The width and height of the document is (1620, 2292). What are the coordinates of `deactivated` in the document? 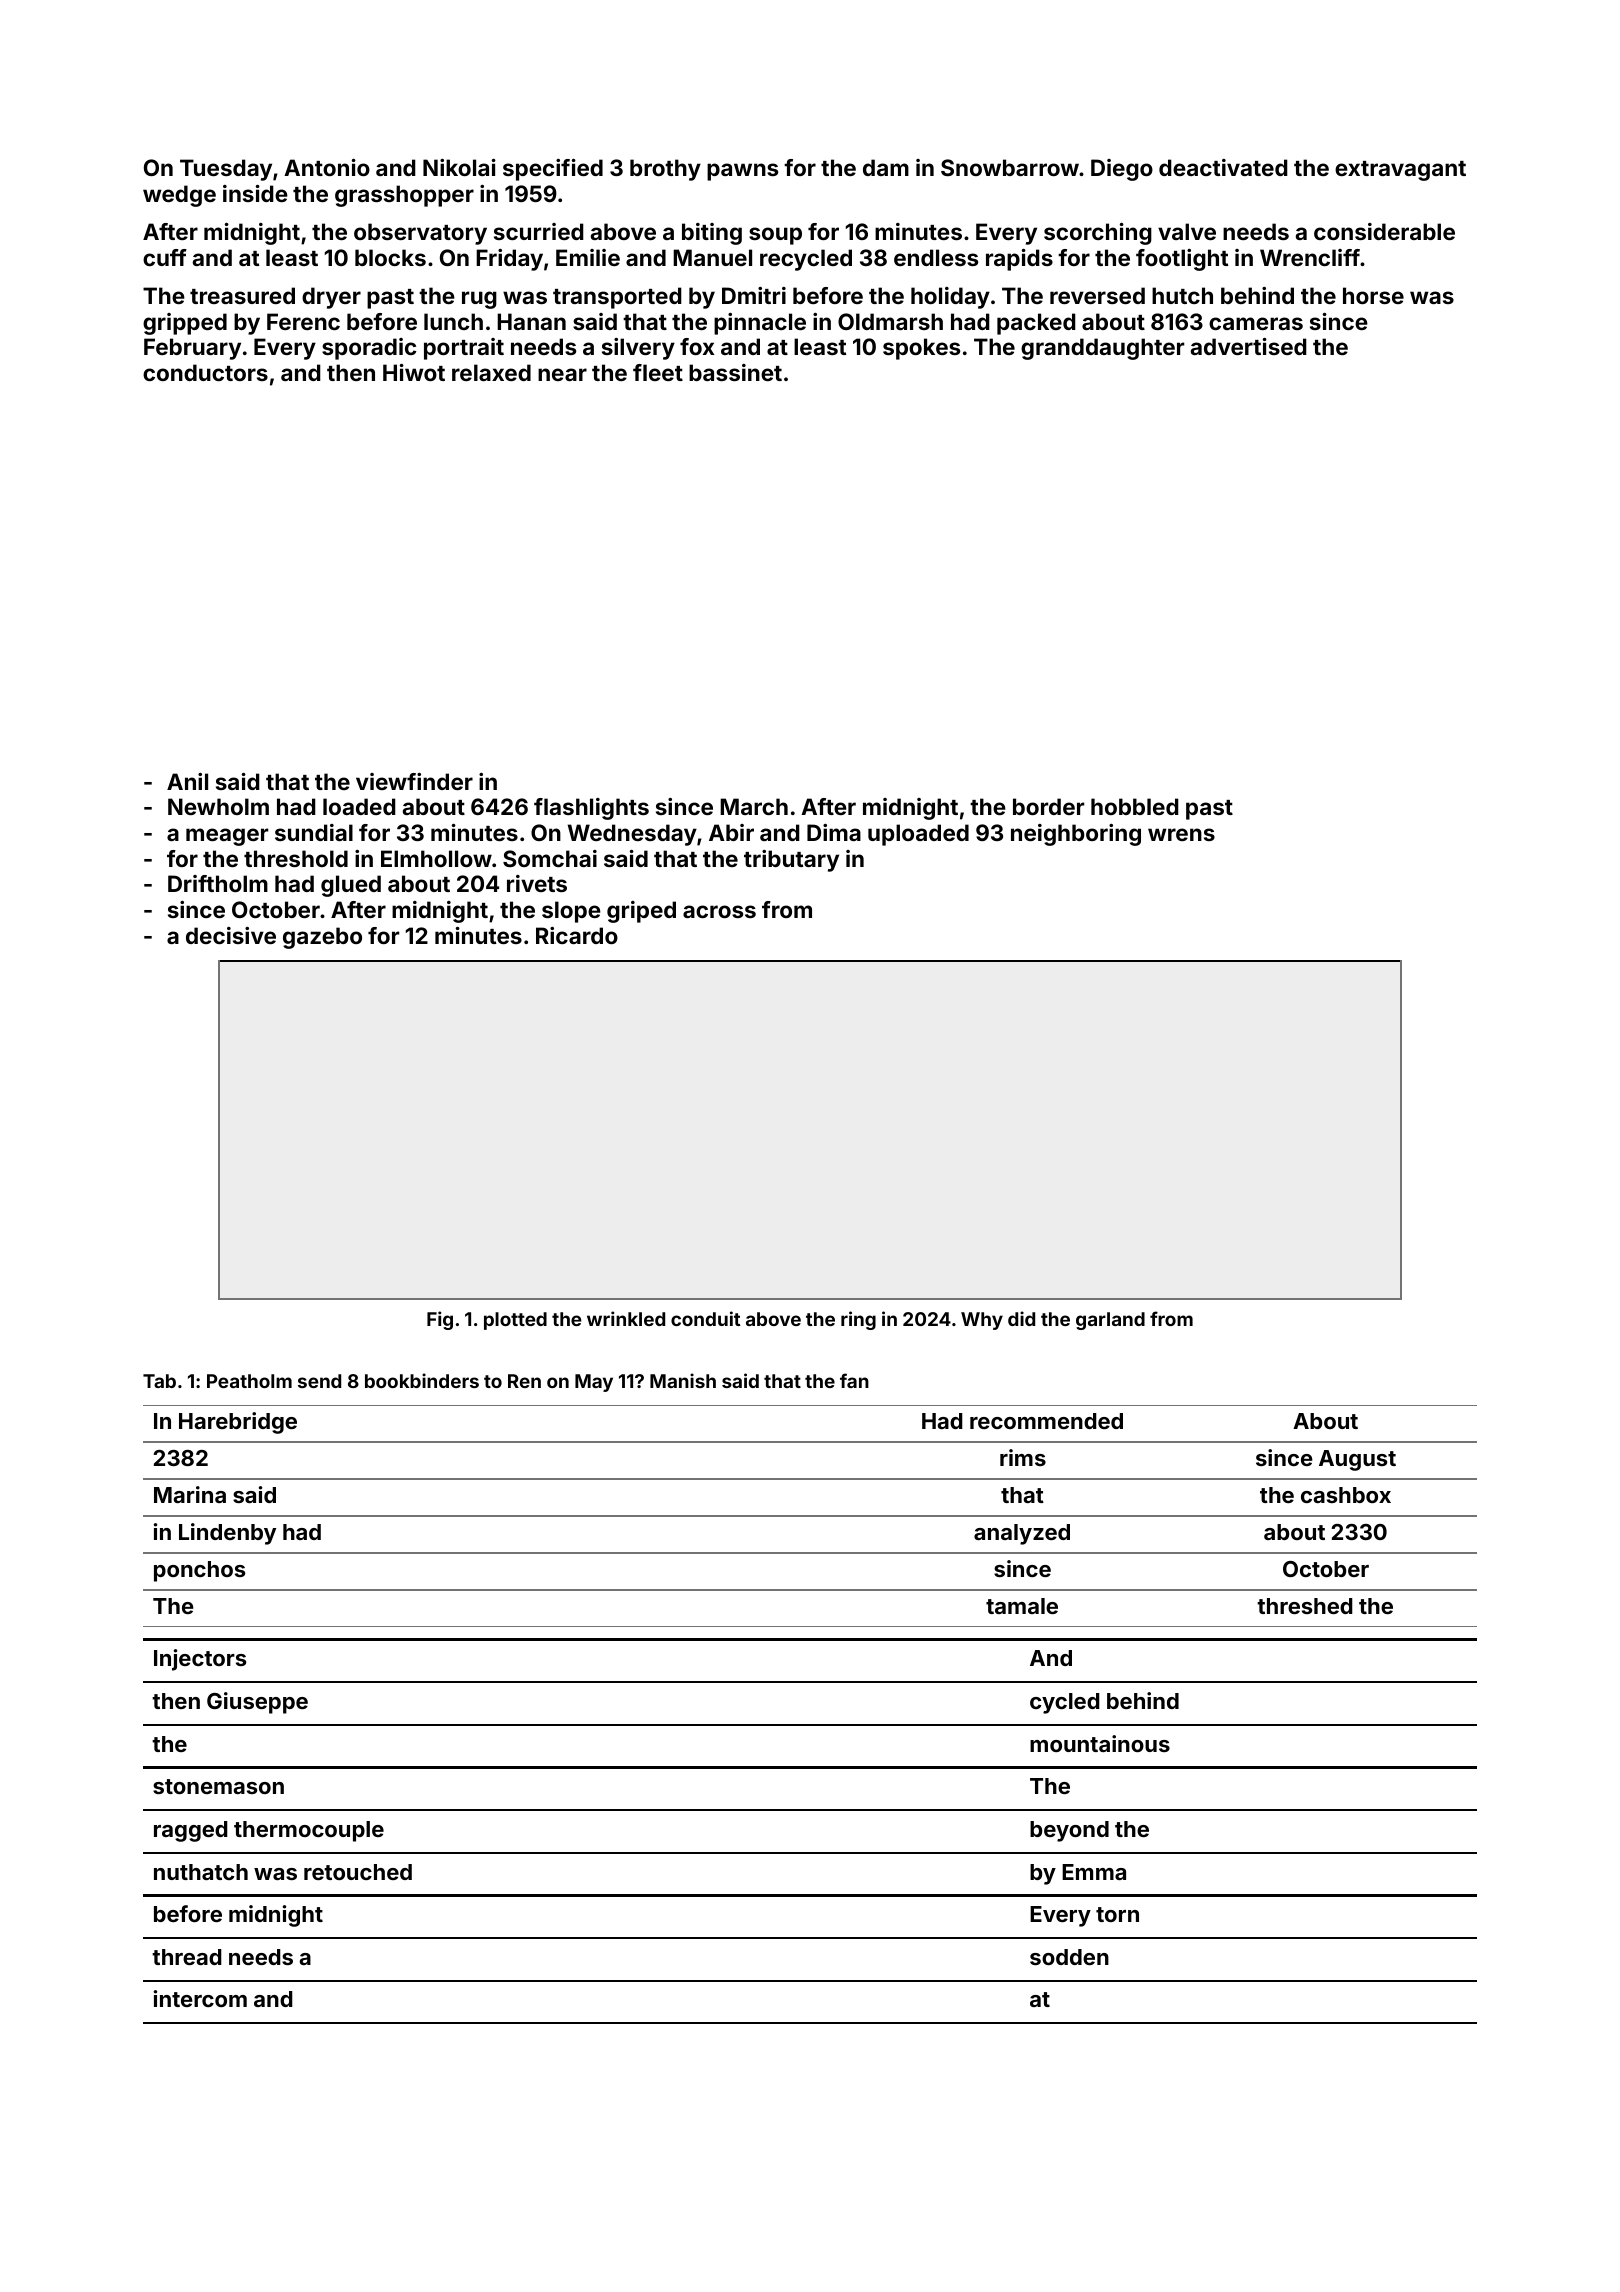 It's located at (1223, 167).
